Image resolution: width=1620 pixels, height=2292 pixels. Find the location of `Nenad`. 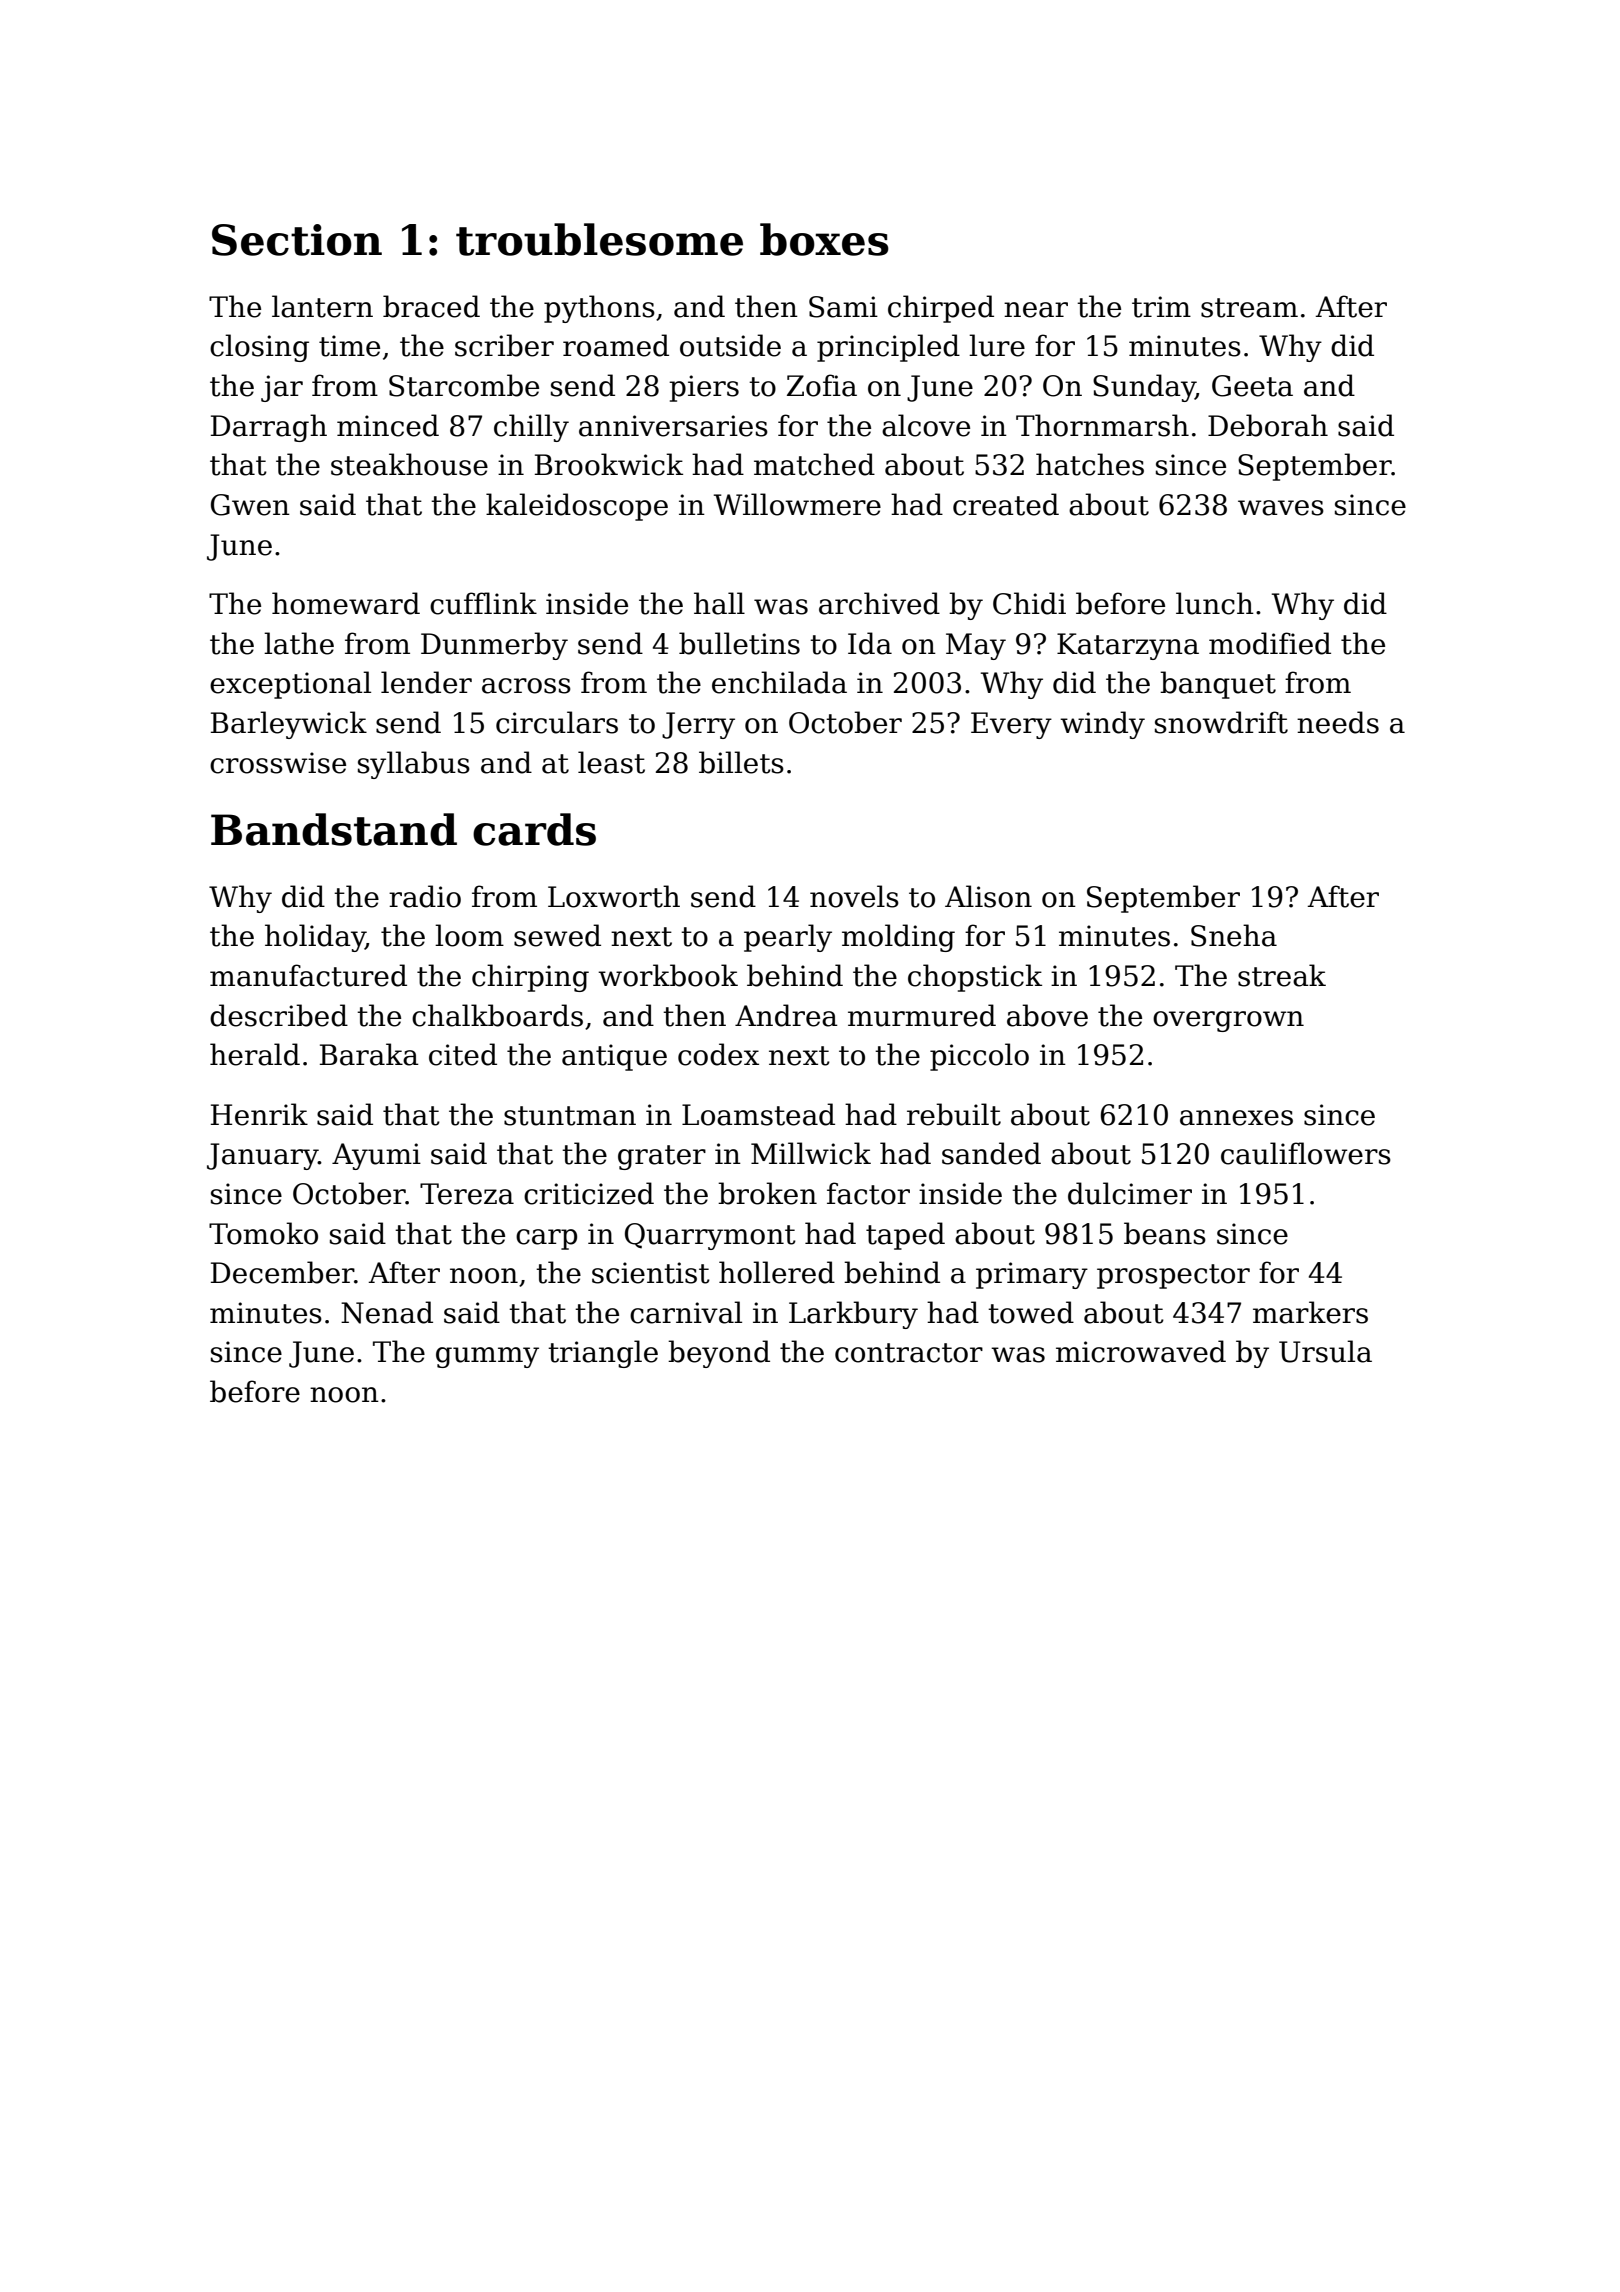

Nenad is located at coordinates (387, 1312).
